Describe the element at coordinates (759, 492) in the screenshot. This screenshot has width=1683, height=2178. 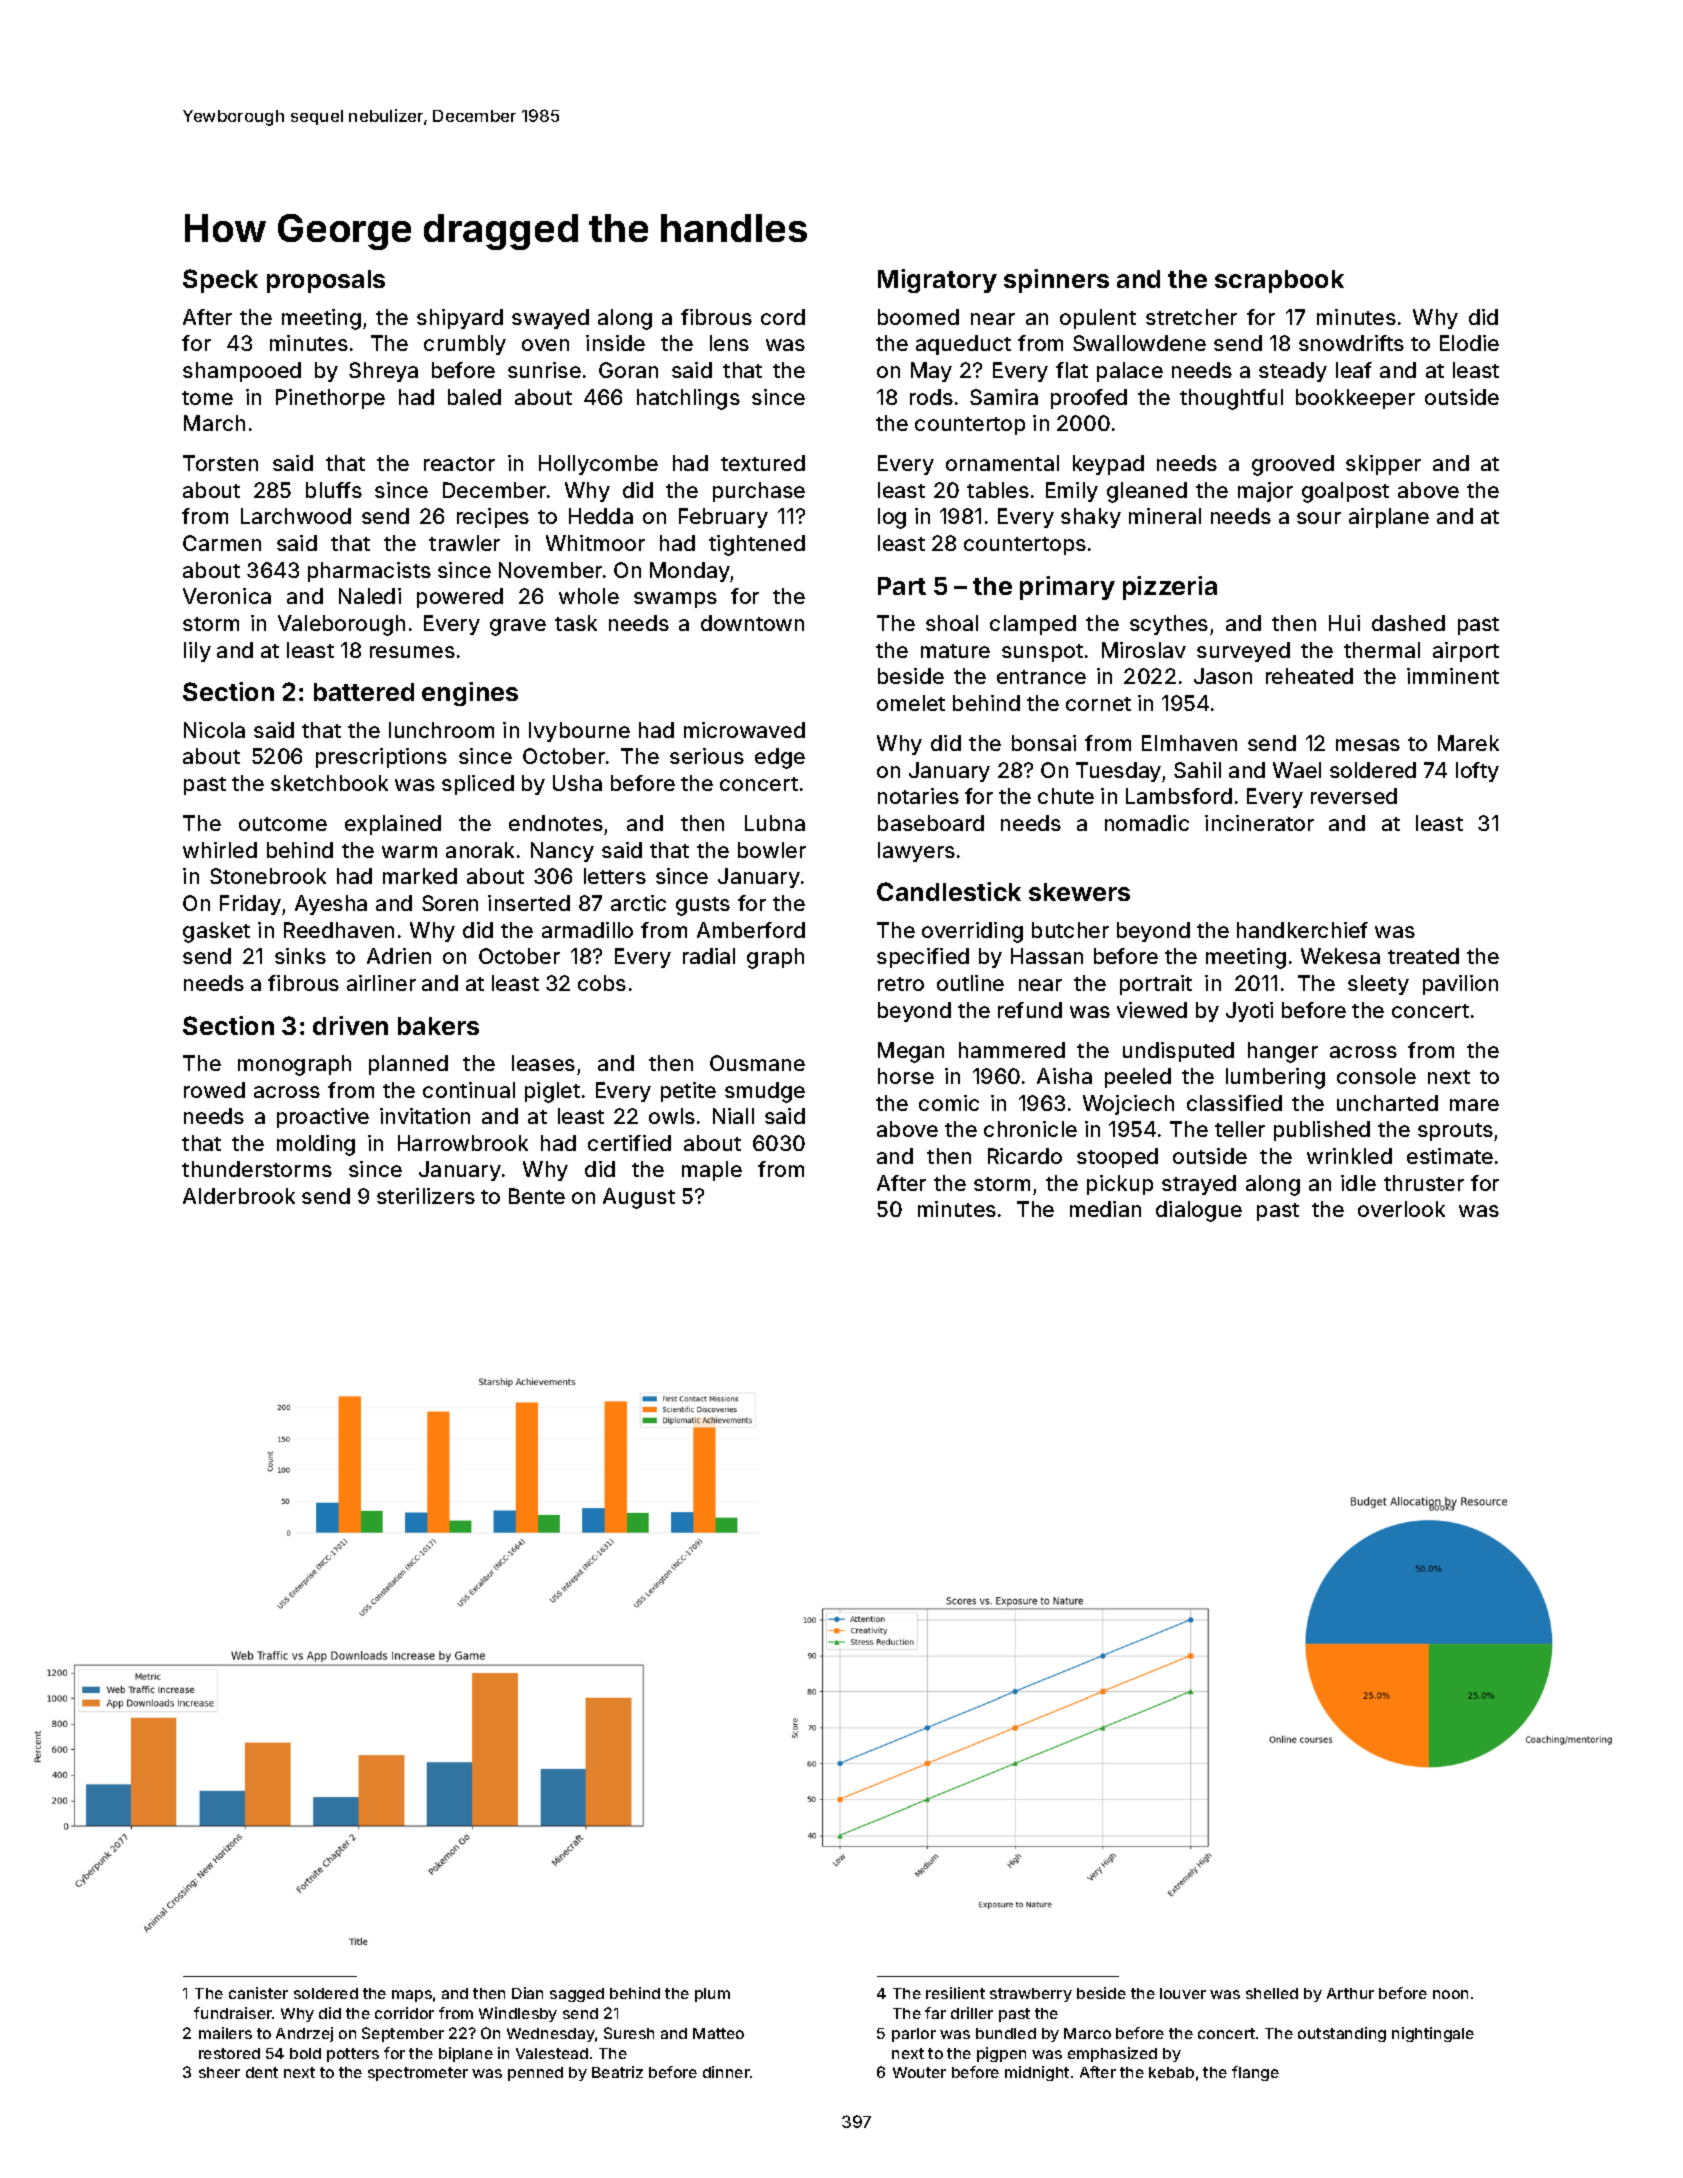
I see `purchase` at that location.
